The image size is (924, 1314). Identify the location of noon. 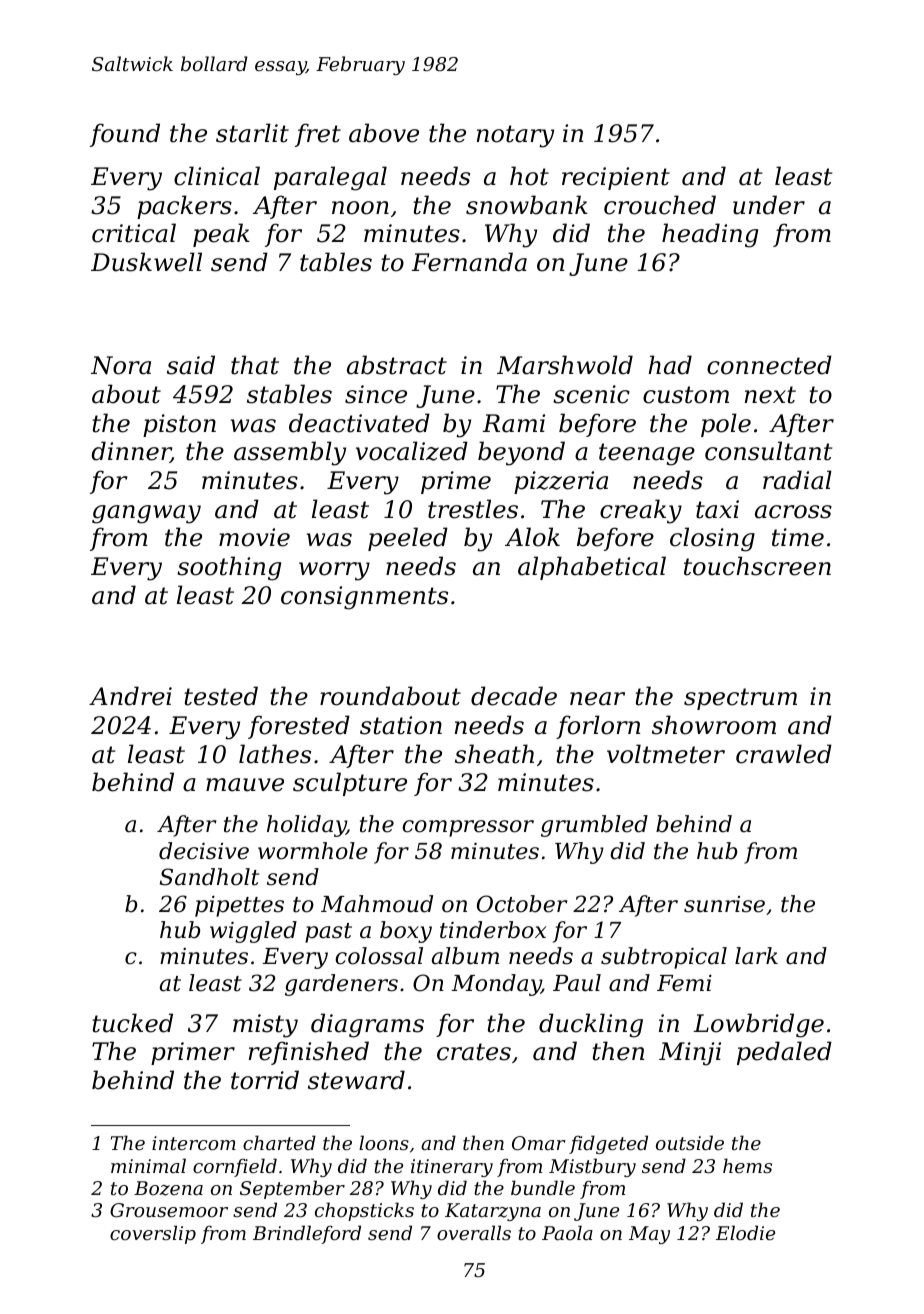
(360, 208).
